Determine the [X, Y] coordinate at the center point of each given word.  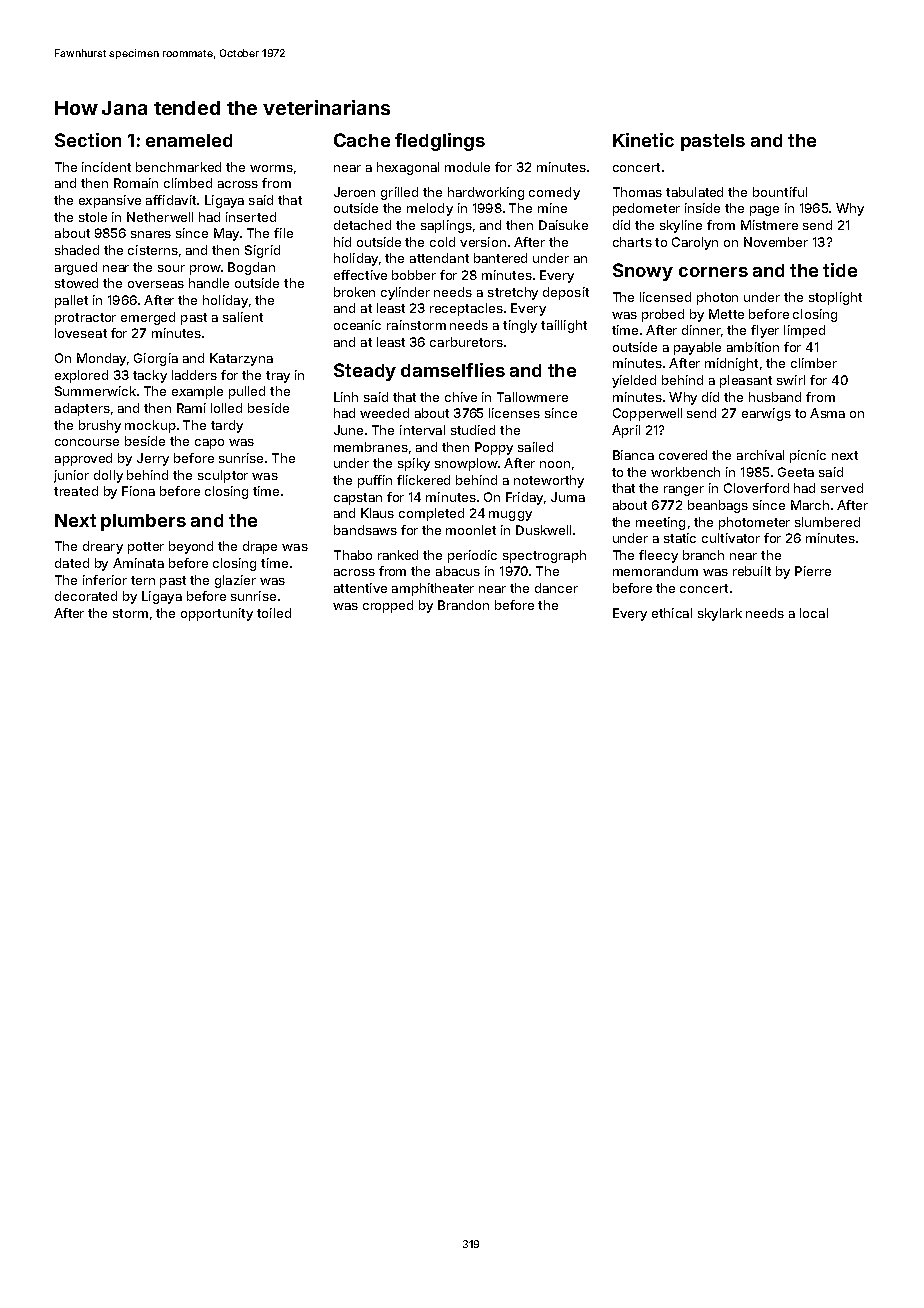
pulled [247, 392]
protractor [85, 319]
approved [83, 459]
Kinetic [643, 140]
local [814, 613]
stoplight [835, 298]
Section [88, 140]
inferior [105, 580]
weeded [384, 413]
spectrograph [544, 556]
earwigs [766, 414]
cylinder [405, 293]
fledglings [440, 142]
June [348, 430]
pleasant [746, 381]
